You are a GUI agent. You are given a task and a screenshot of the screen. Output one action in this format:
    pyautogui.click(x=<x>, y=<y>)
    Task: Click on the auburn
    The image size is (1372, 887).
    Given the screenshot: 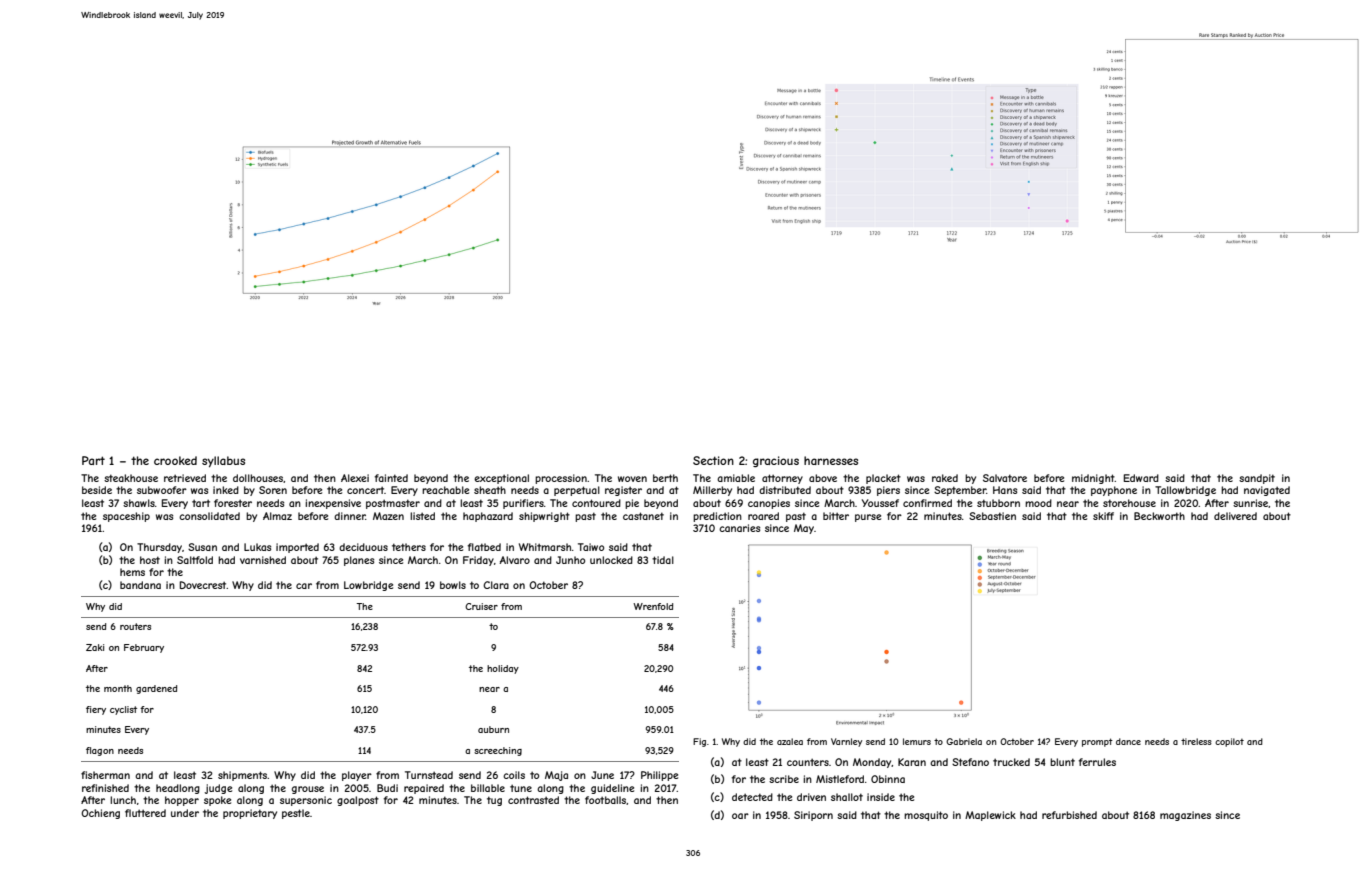 What is the action you would take?
    pyautogui.click(x=493, y=729)
